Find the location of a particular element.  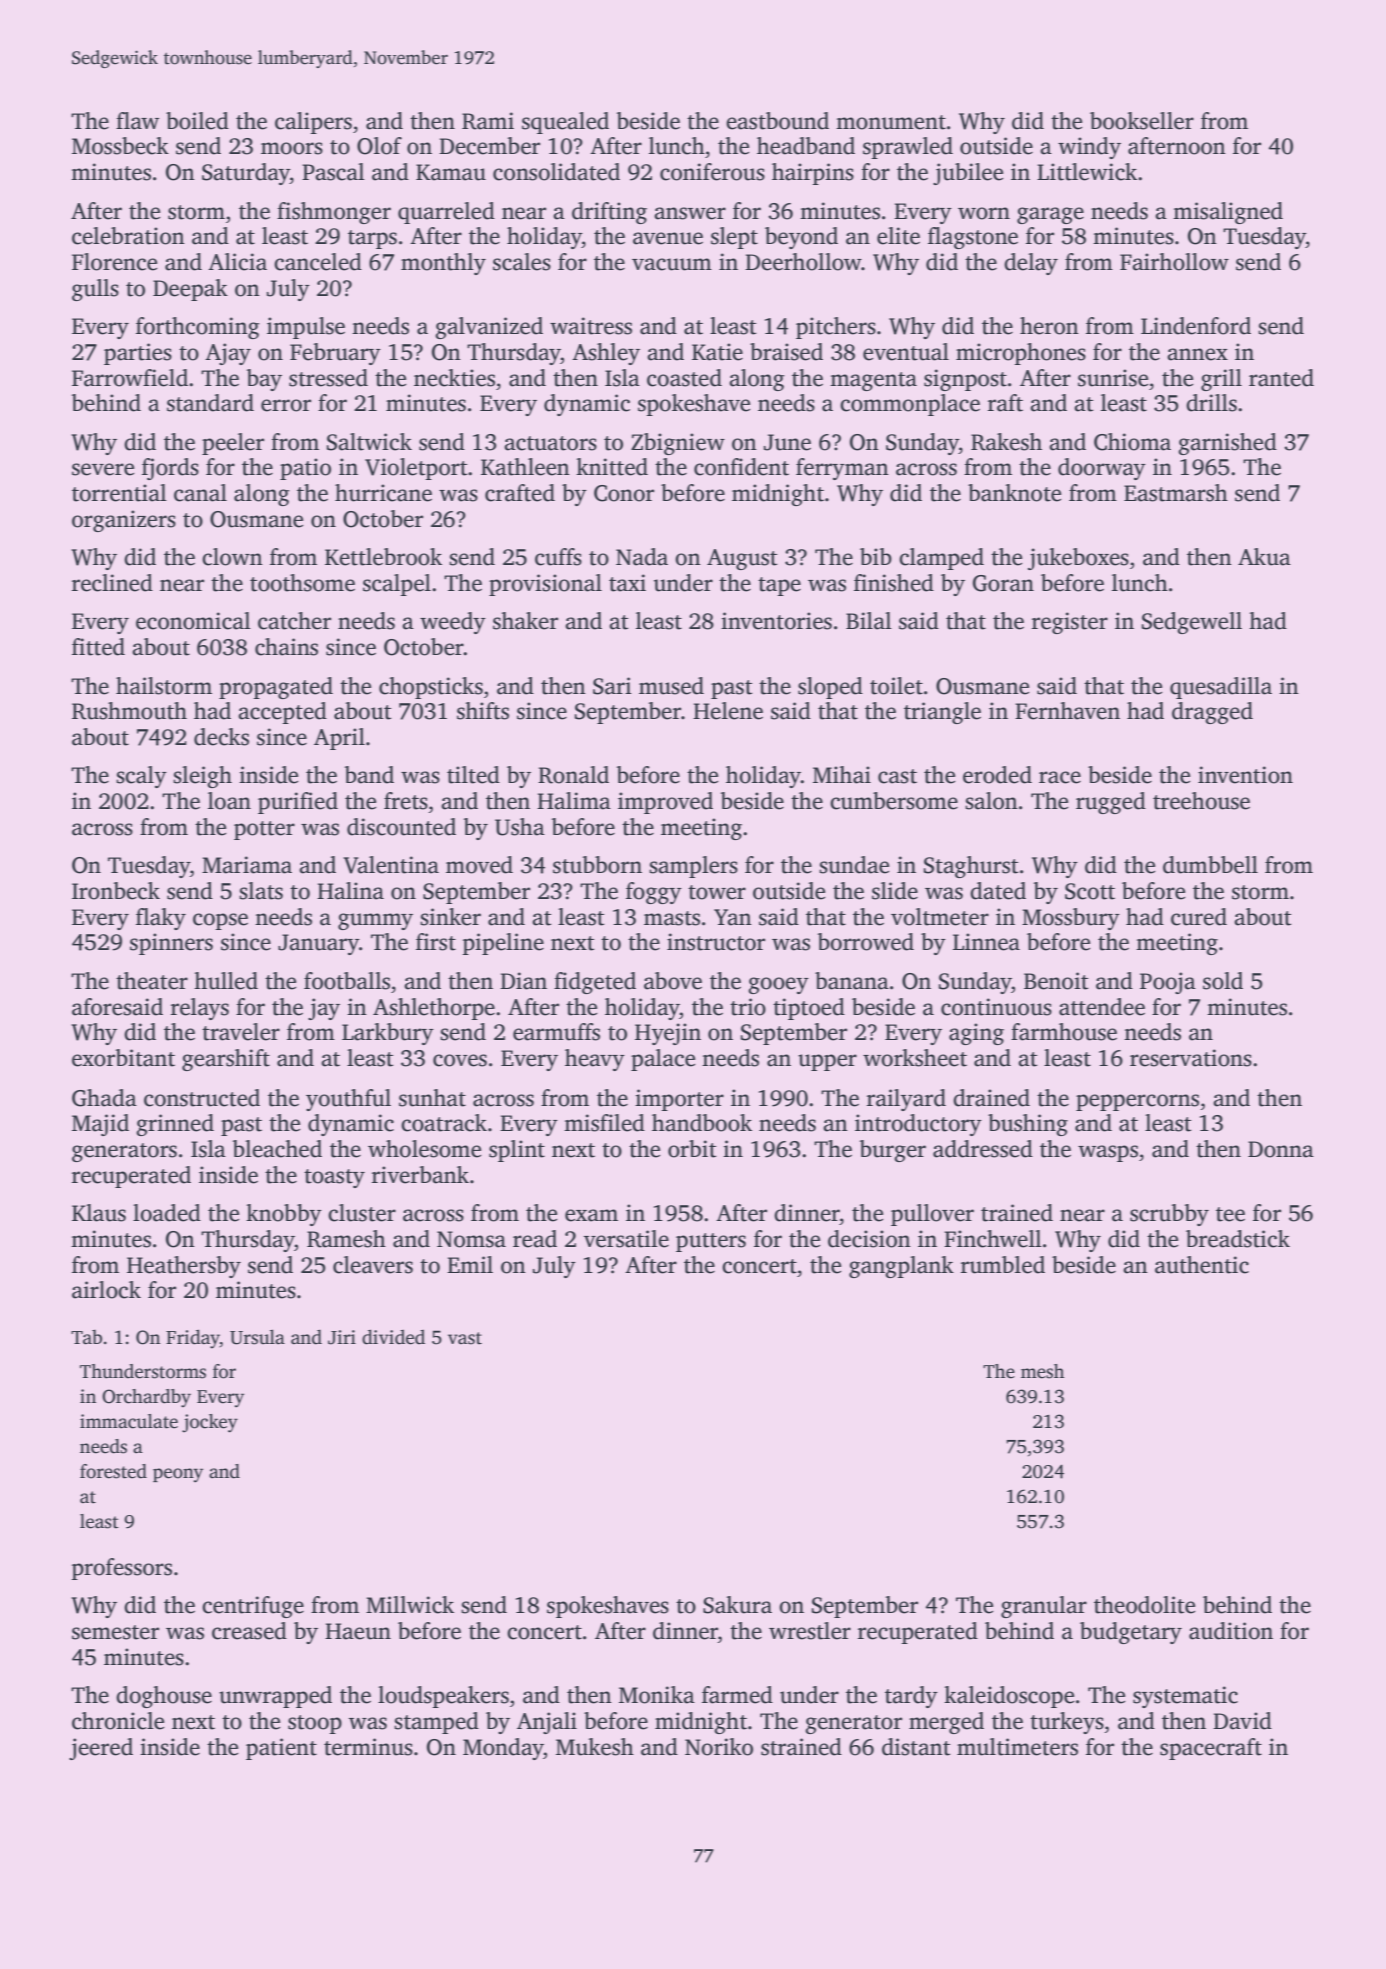

instructor is located at coordinates (716, 942).
